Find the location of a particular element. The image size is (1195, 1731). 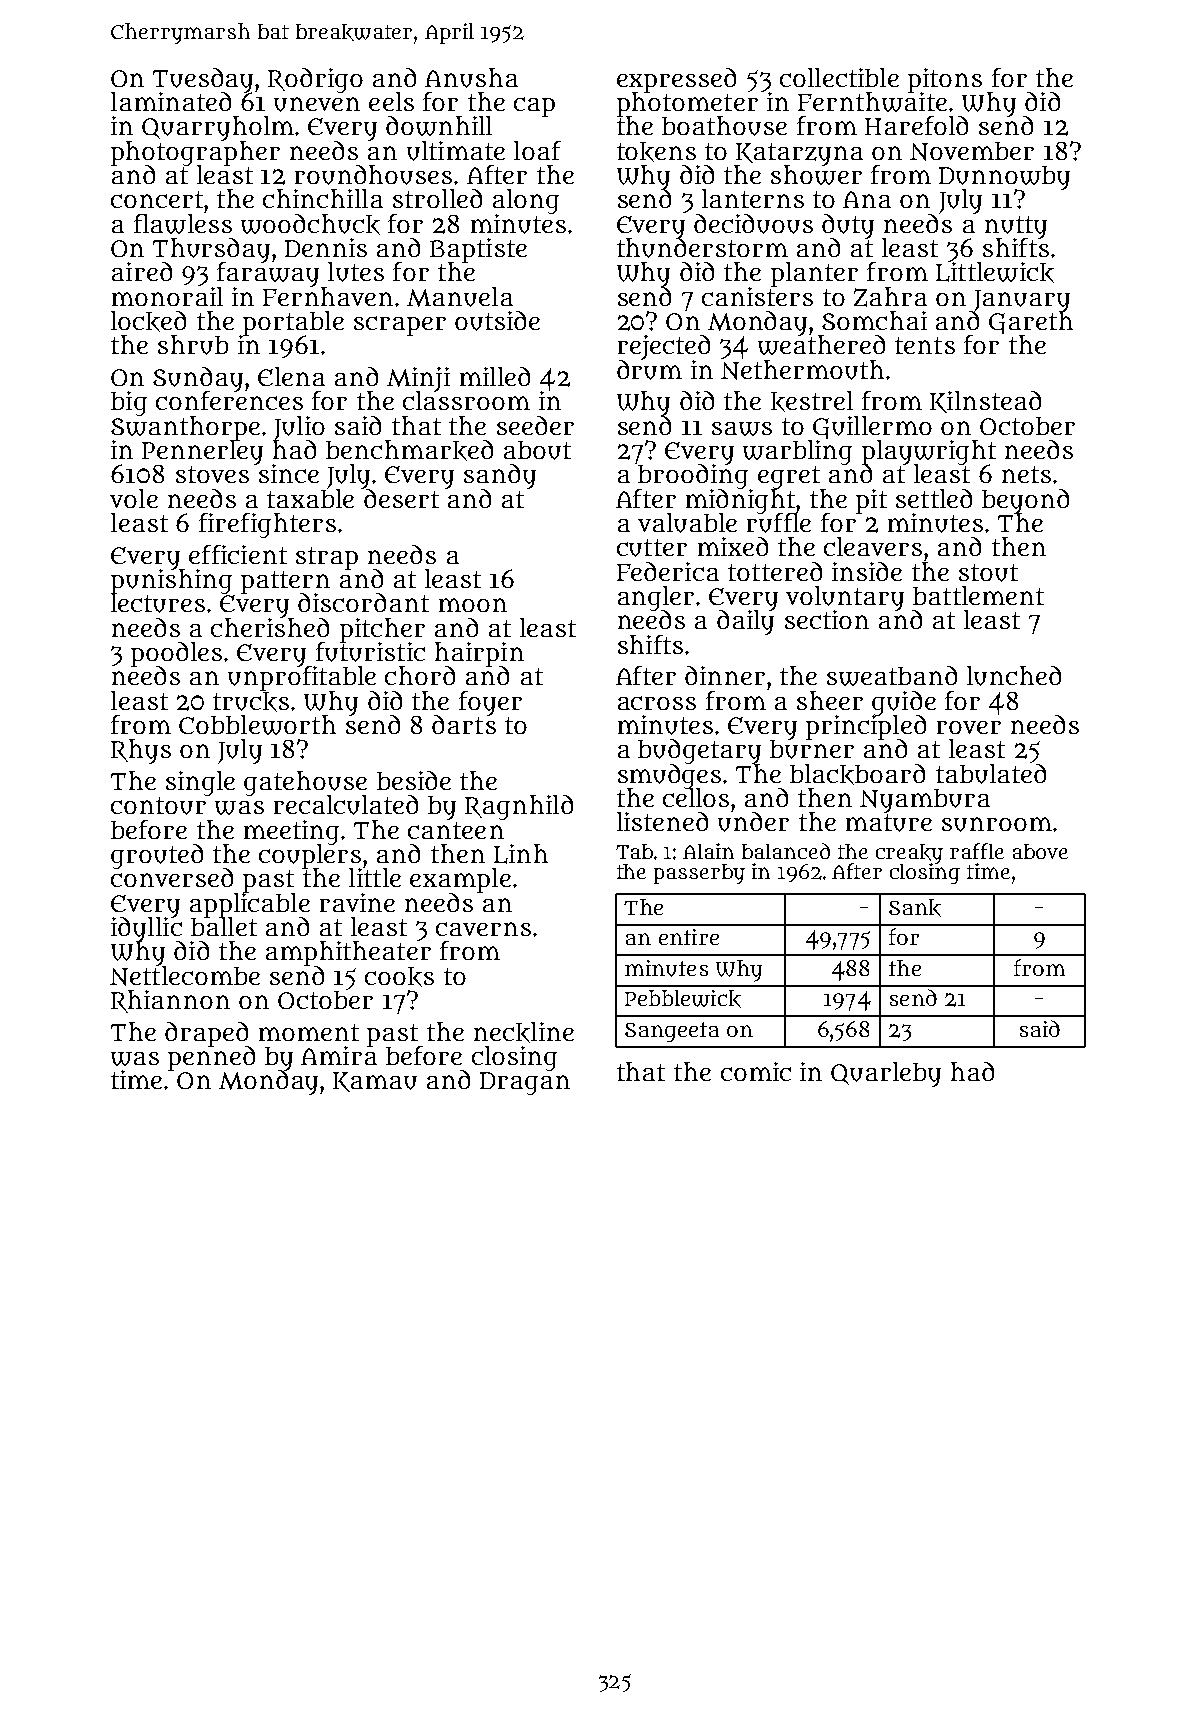

collectible is located at coordinates (839, 77).
